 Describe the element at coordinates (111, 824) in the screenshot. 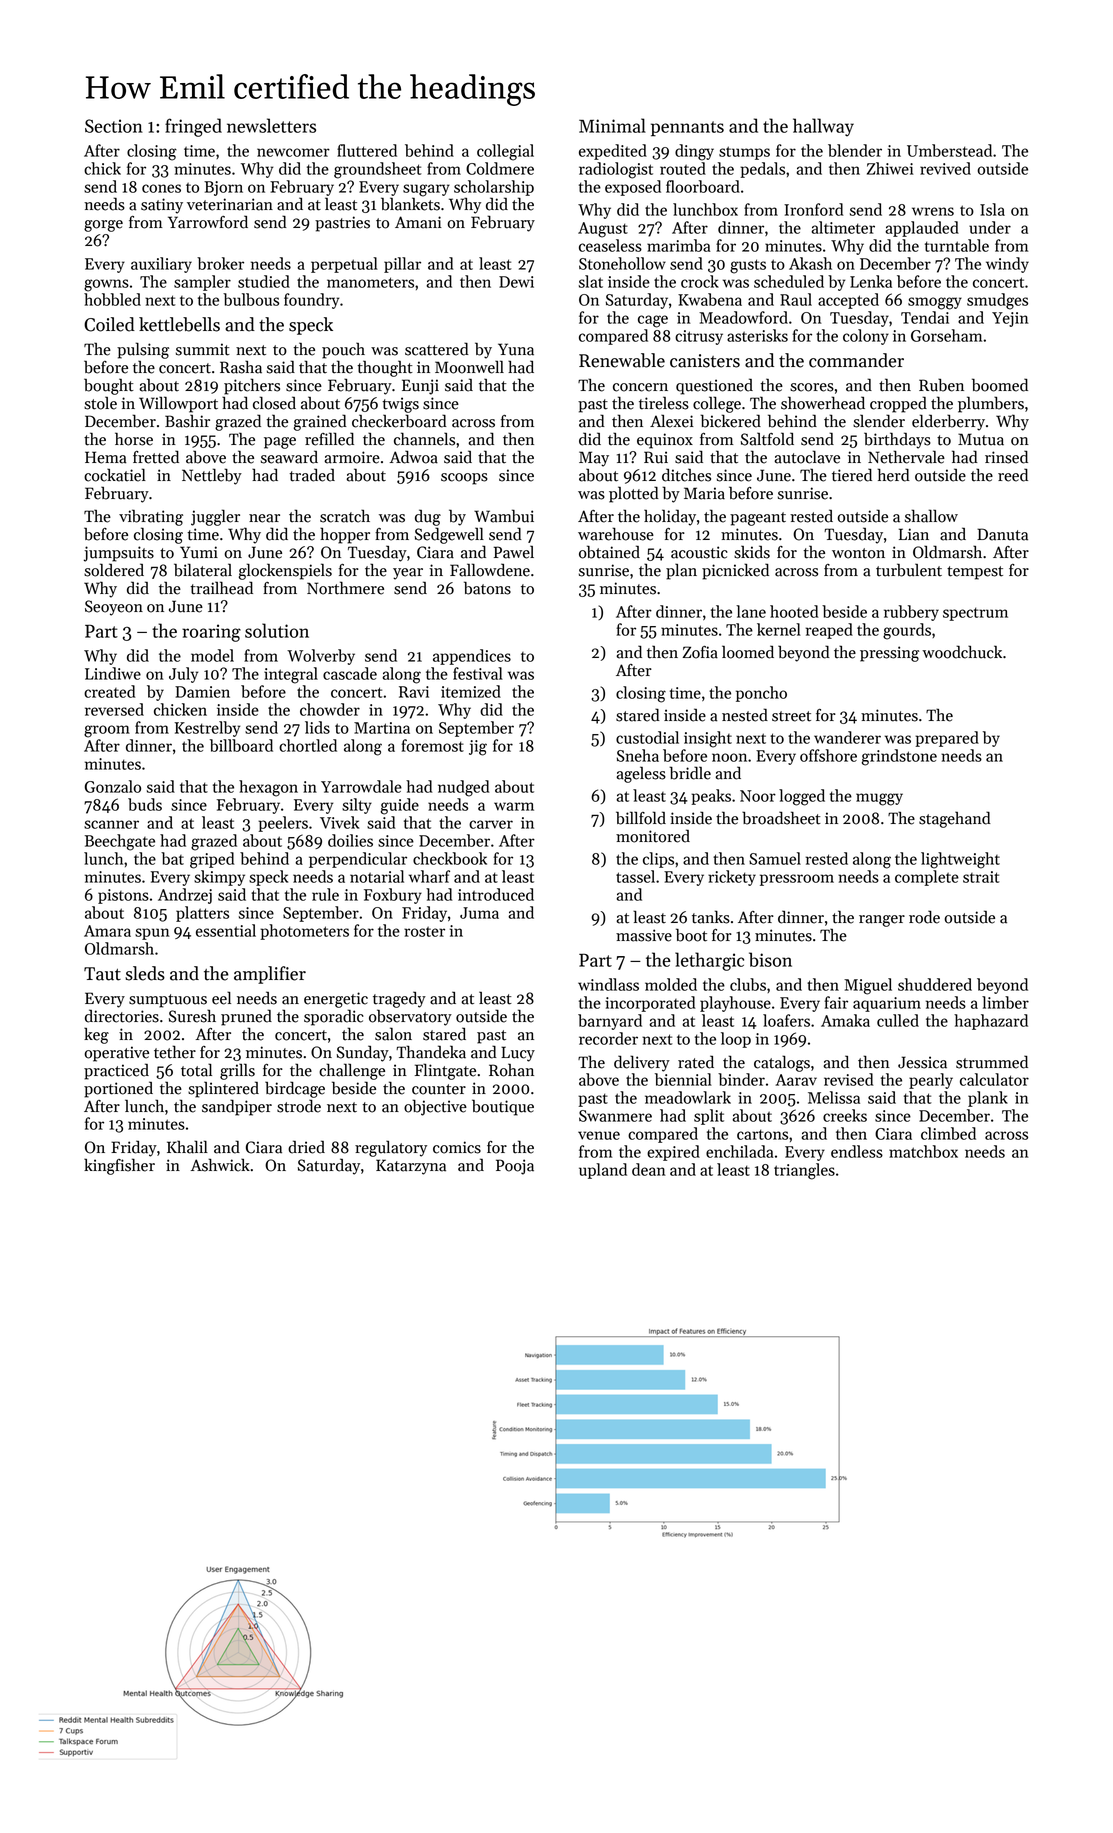

I see `scanner` at that location.
